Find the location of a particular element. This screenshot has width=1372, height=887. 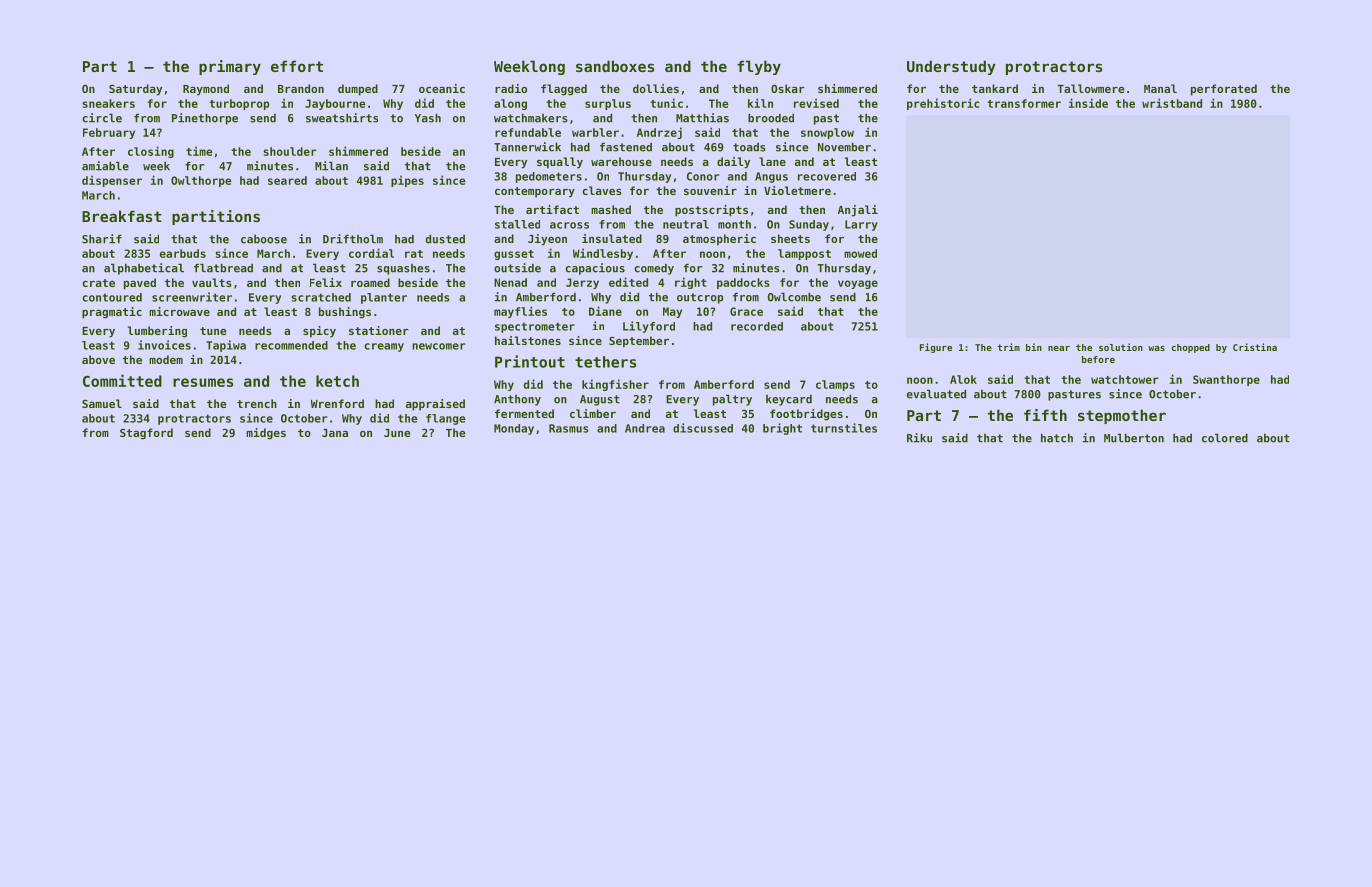

June is located at coordinates (397, 433).
